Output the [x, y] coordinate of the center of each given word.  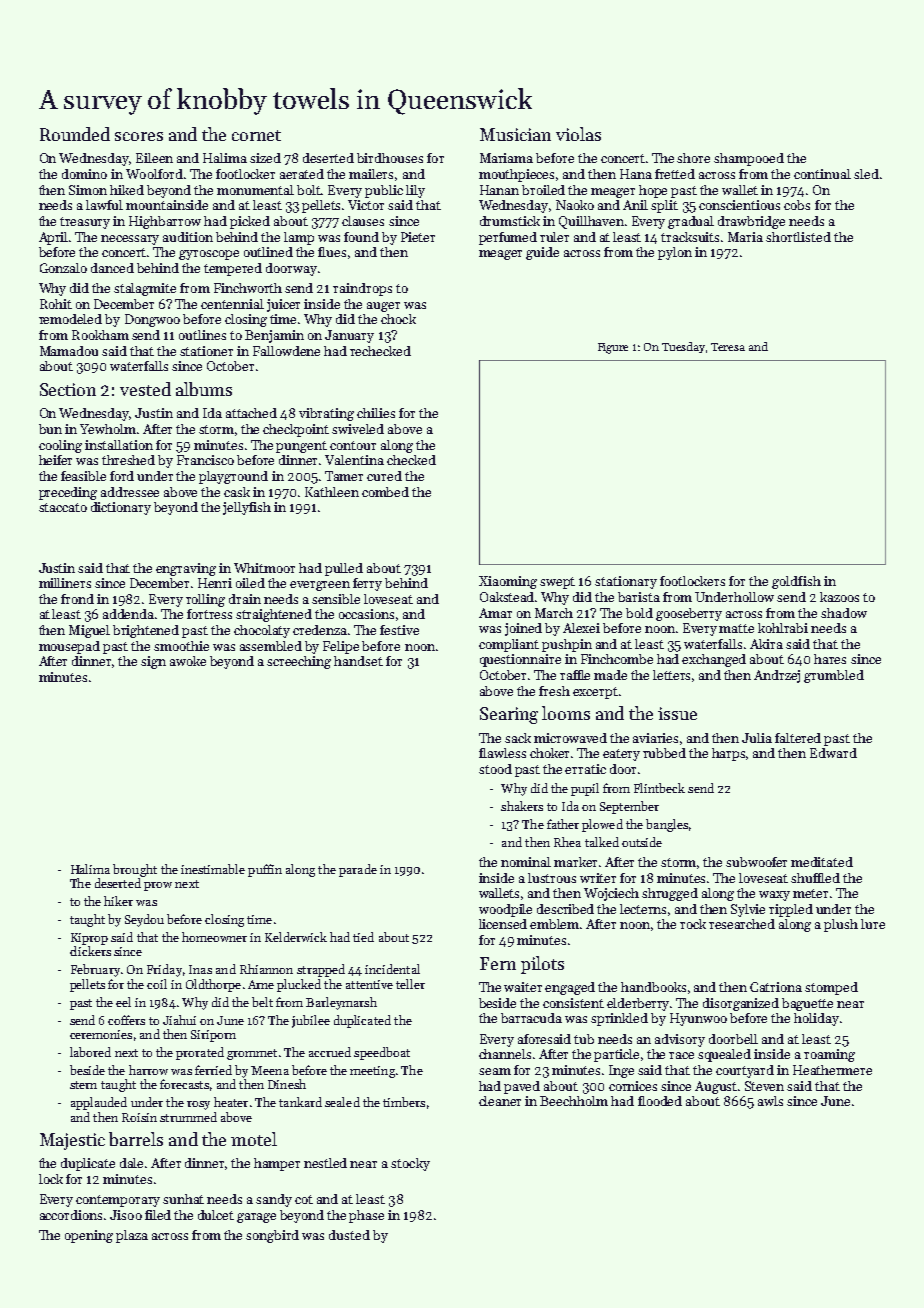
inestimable [213, 869]
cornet [256, 135]
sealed [342, 1102]
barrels [136, 1139]
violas [578, 134]
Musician [515, 134]
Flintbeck [659, 788]
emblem [554, 924]
